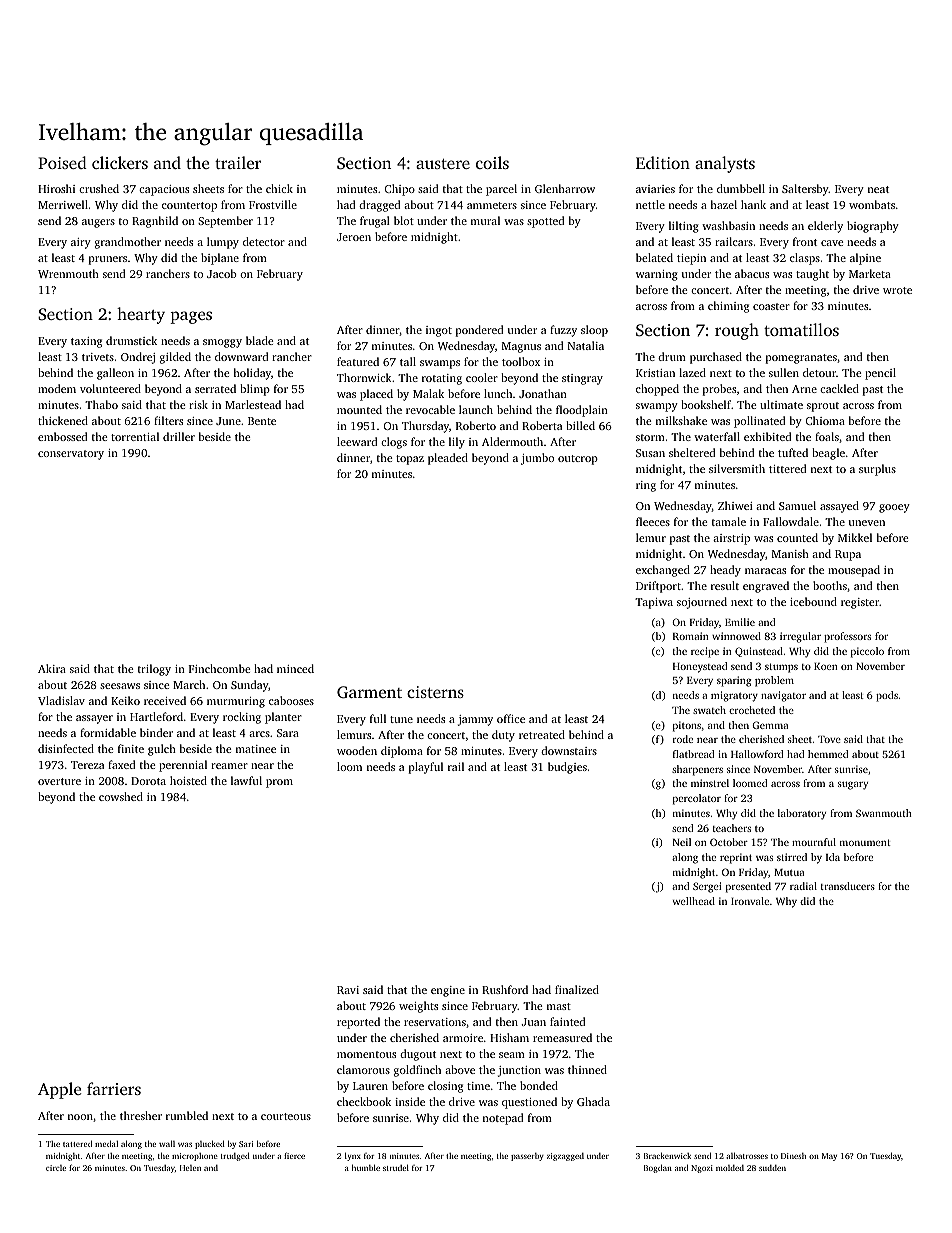  I want to click on engine, so click(448, 991).
